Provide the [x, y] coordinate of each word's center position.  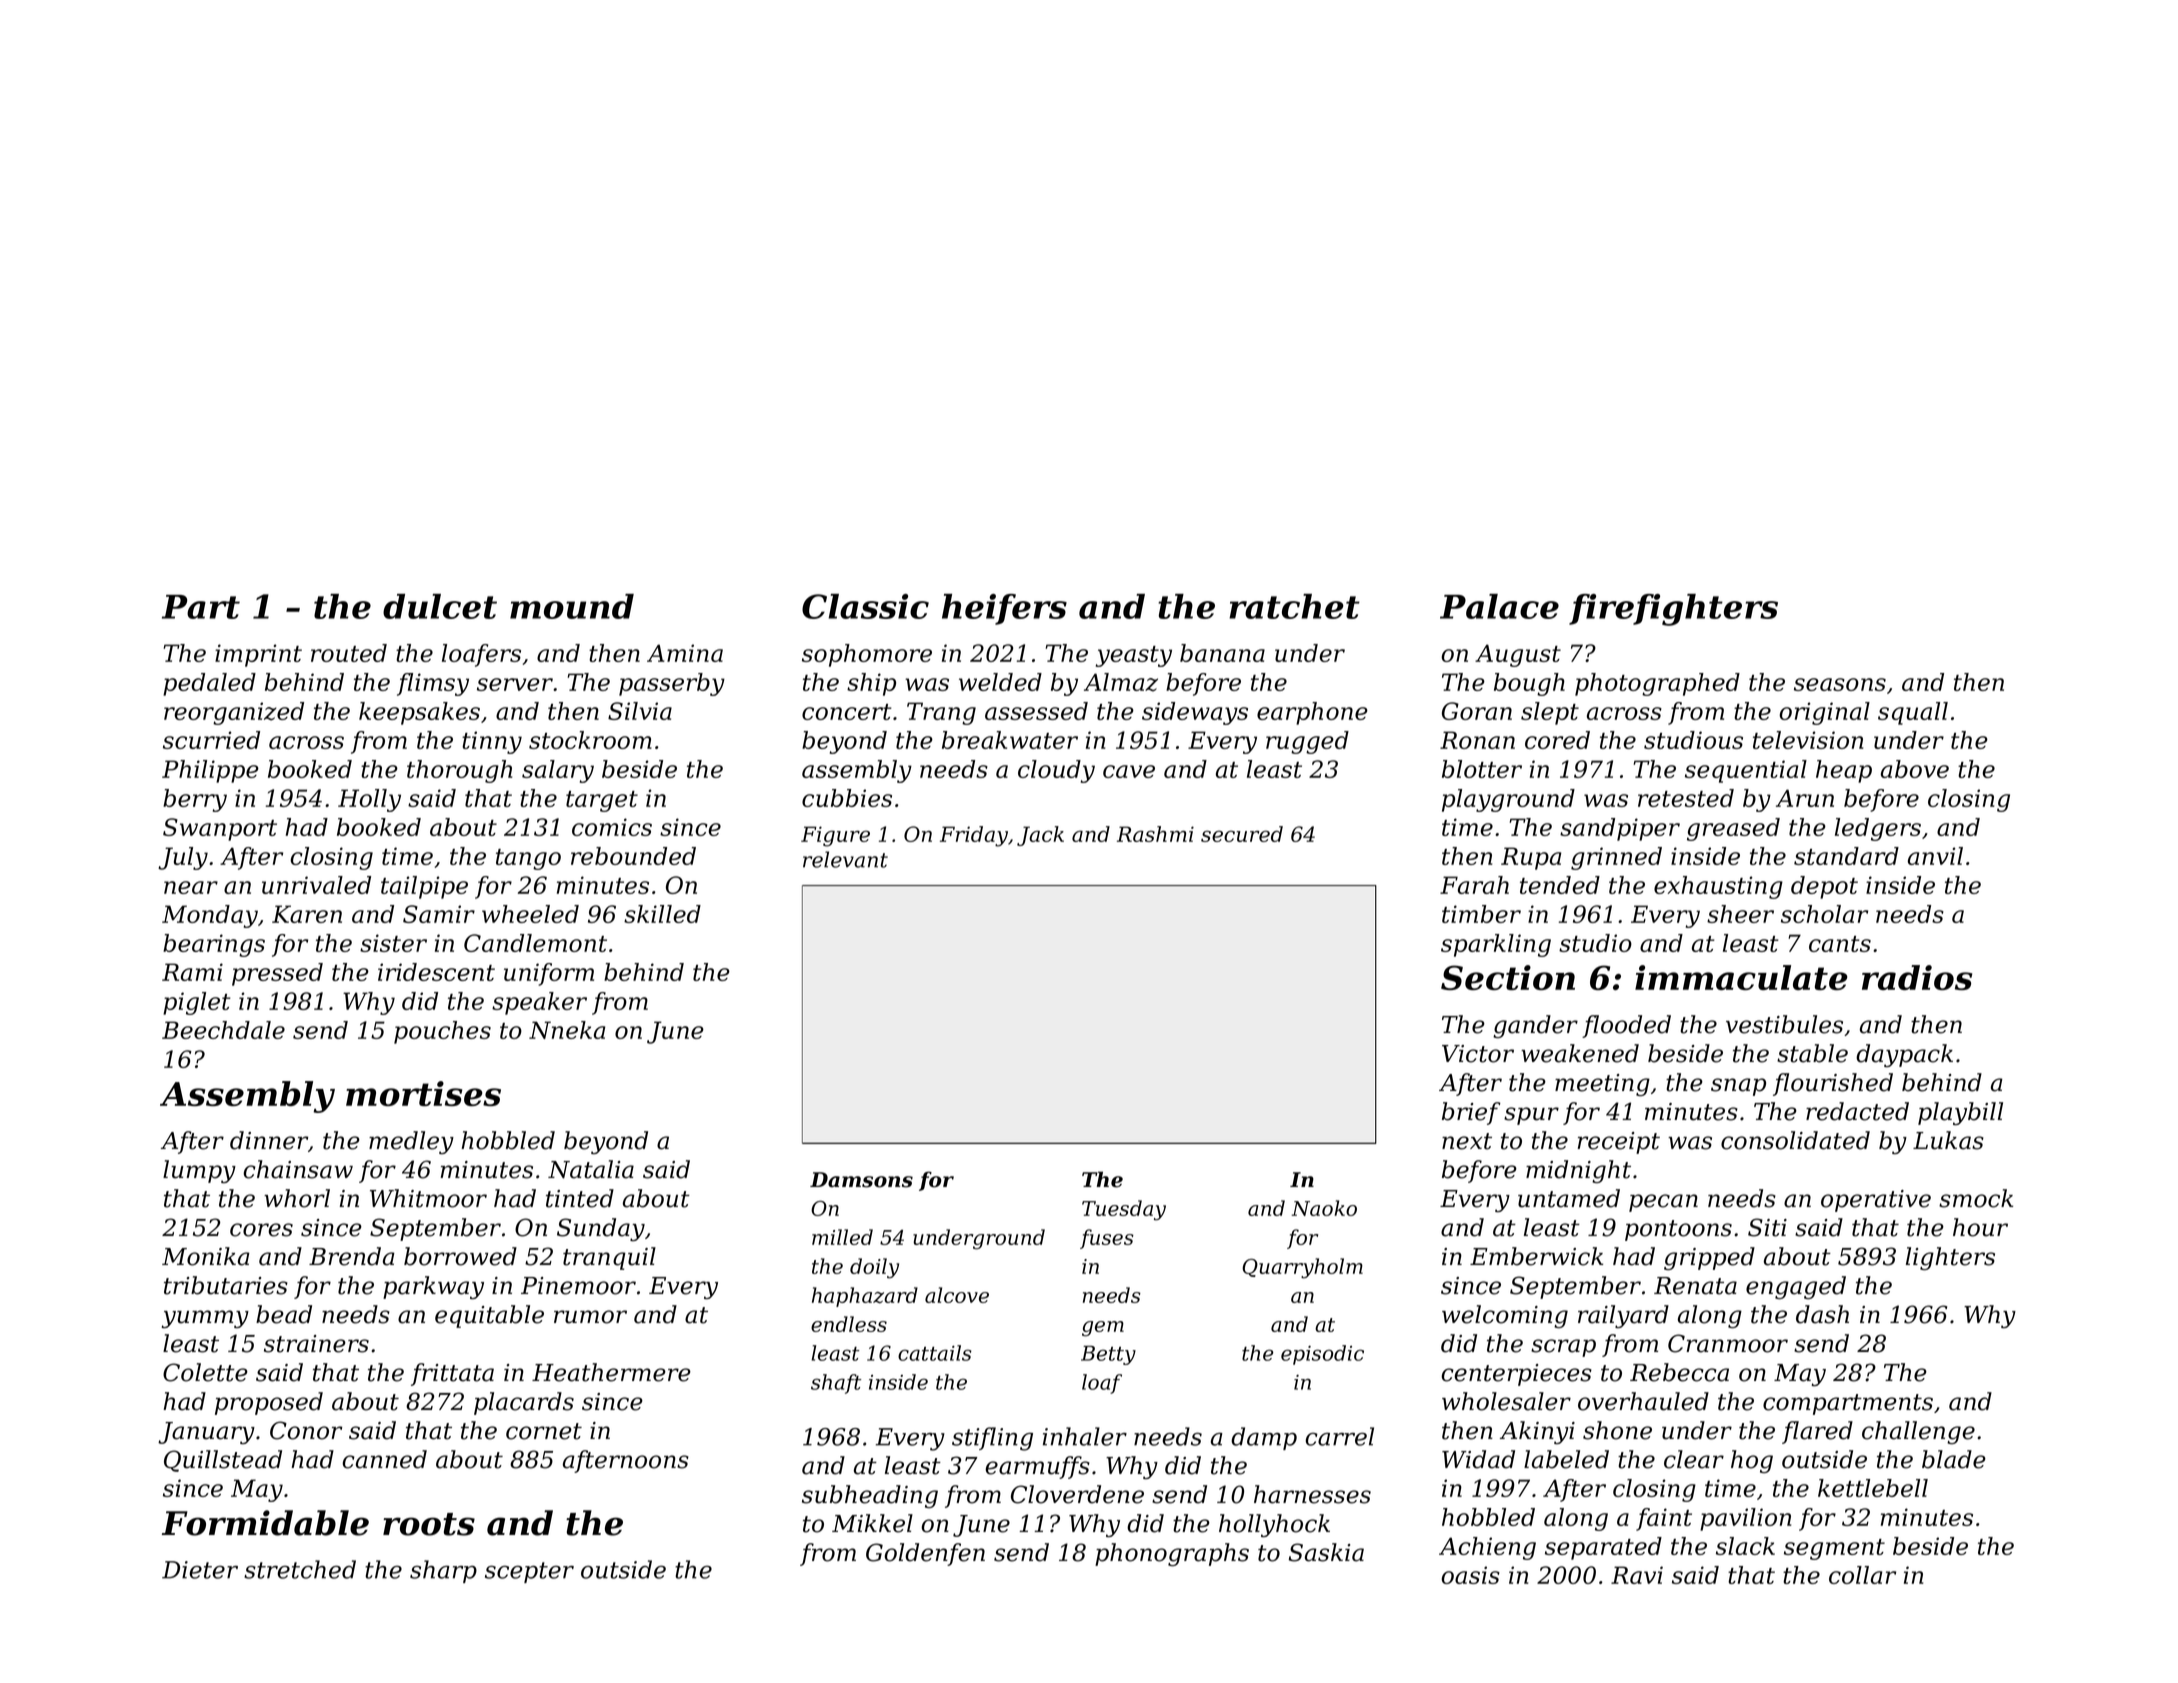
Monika [206, 1256]
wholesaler [1506, 1401]
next [1467, 1141]
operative [1876, 1201]
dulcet [440, 606]
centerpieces [1516, 1375]
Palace [1499, 606]
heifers [1004, 609]
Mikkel [872, 1523]
